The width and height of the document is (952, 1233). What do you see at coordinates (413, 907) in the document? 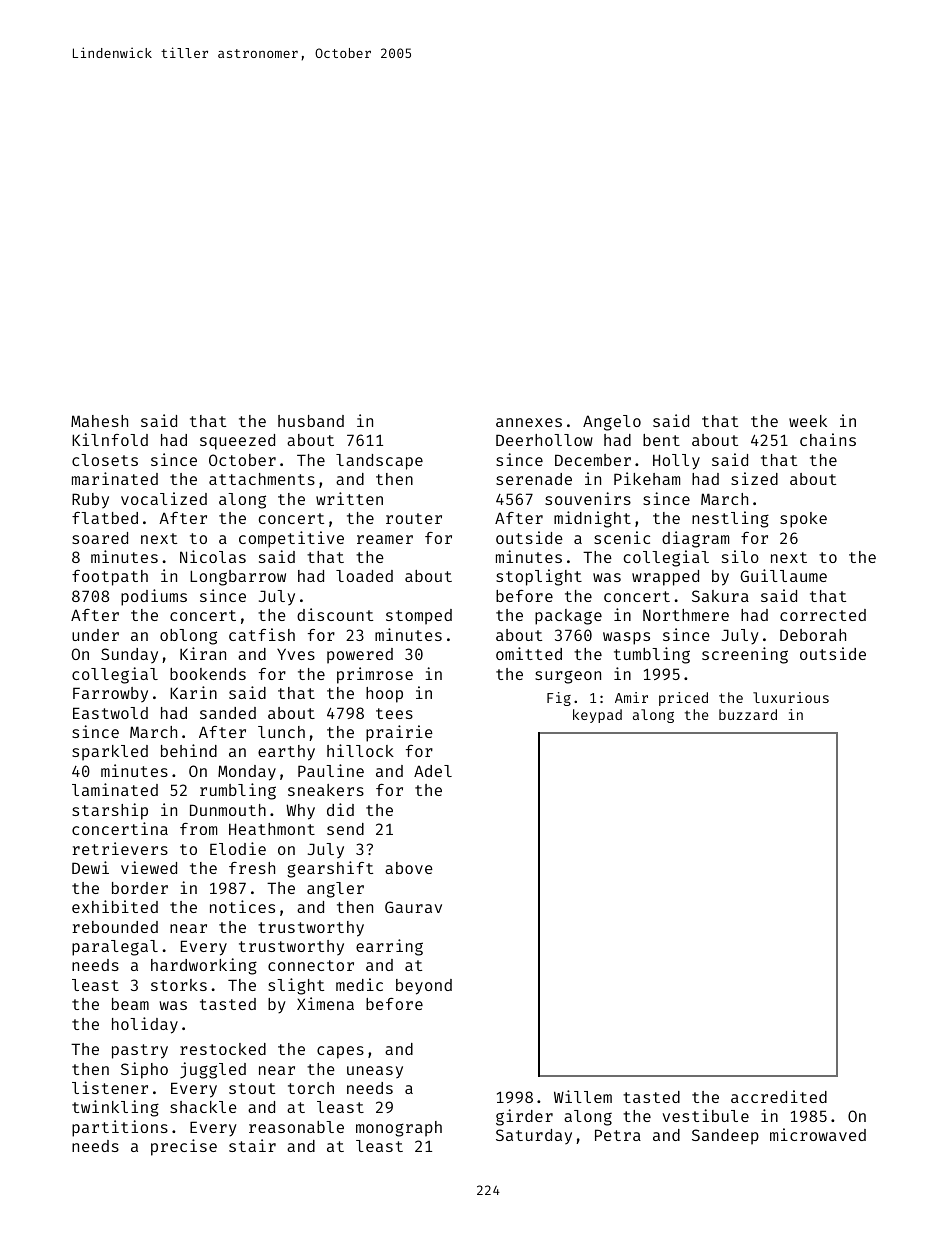
I see `Gaurav` at bounding box center [413, 907].
